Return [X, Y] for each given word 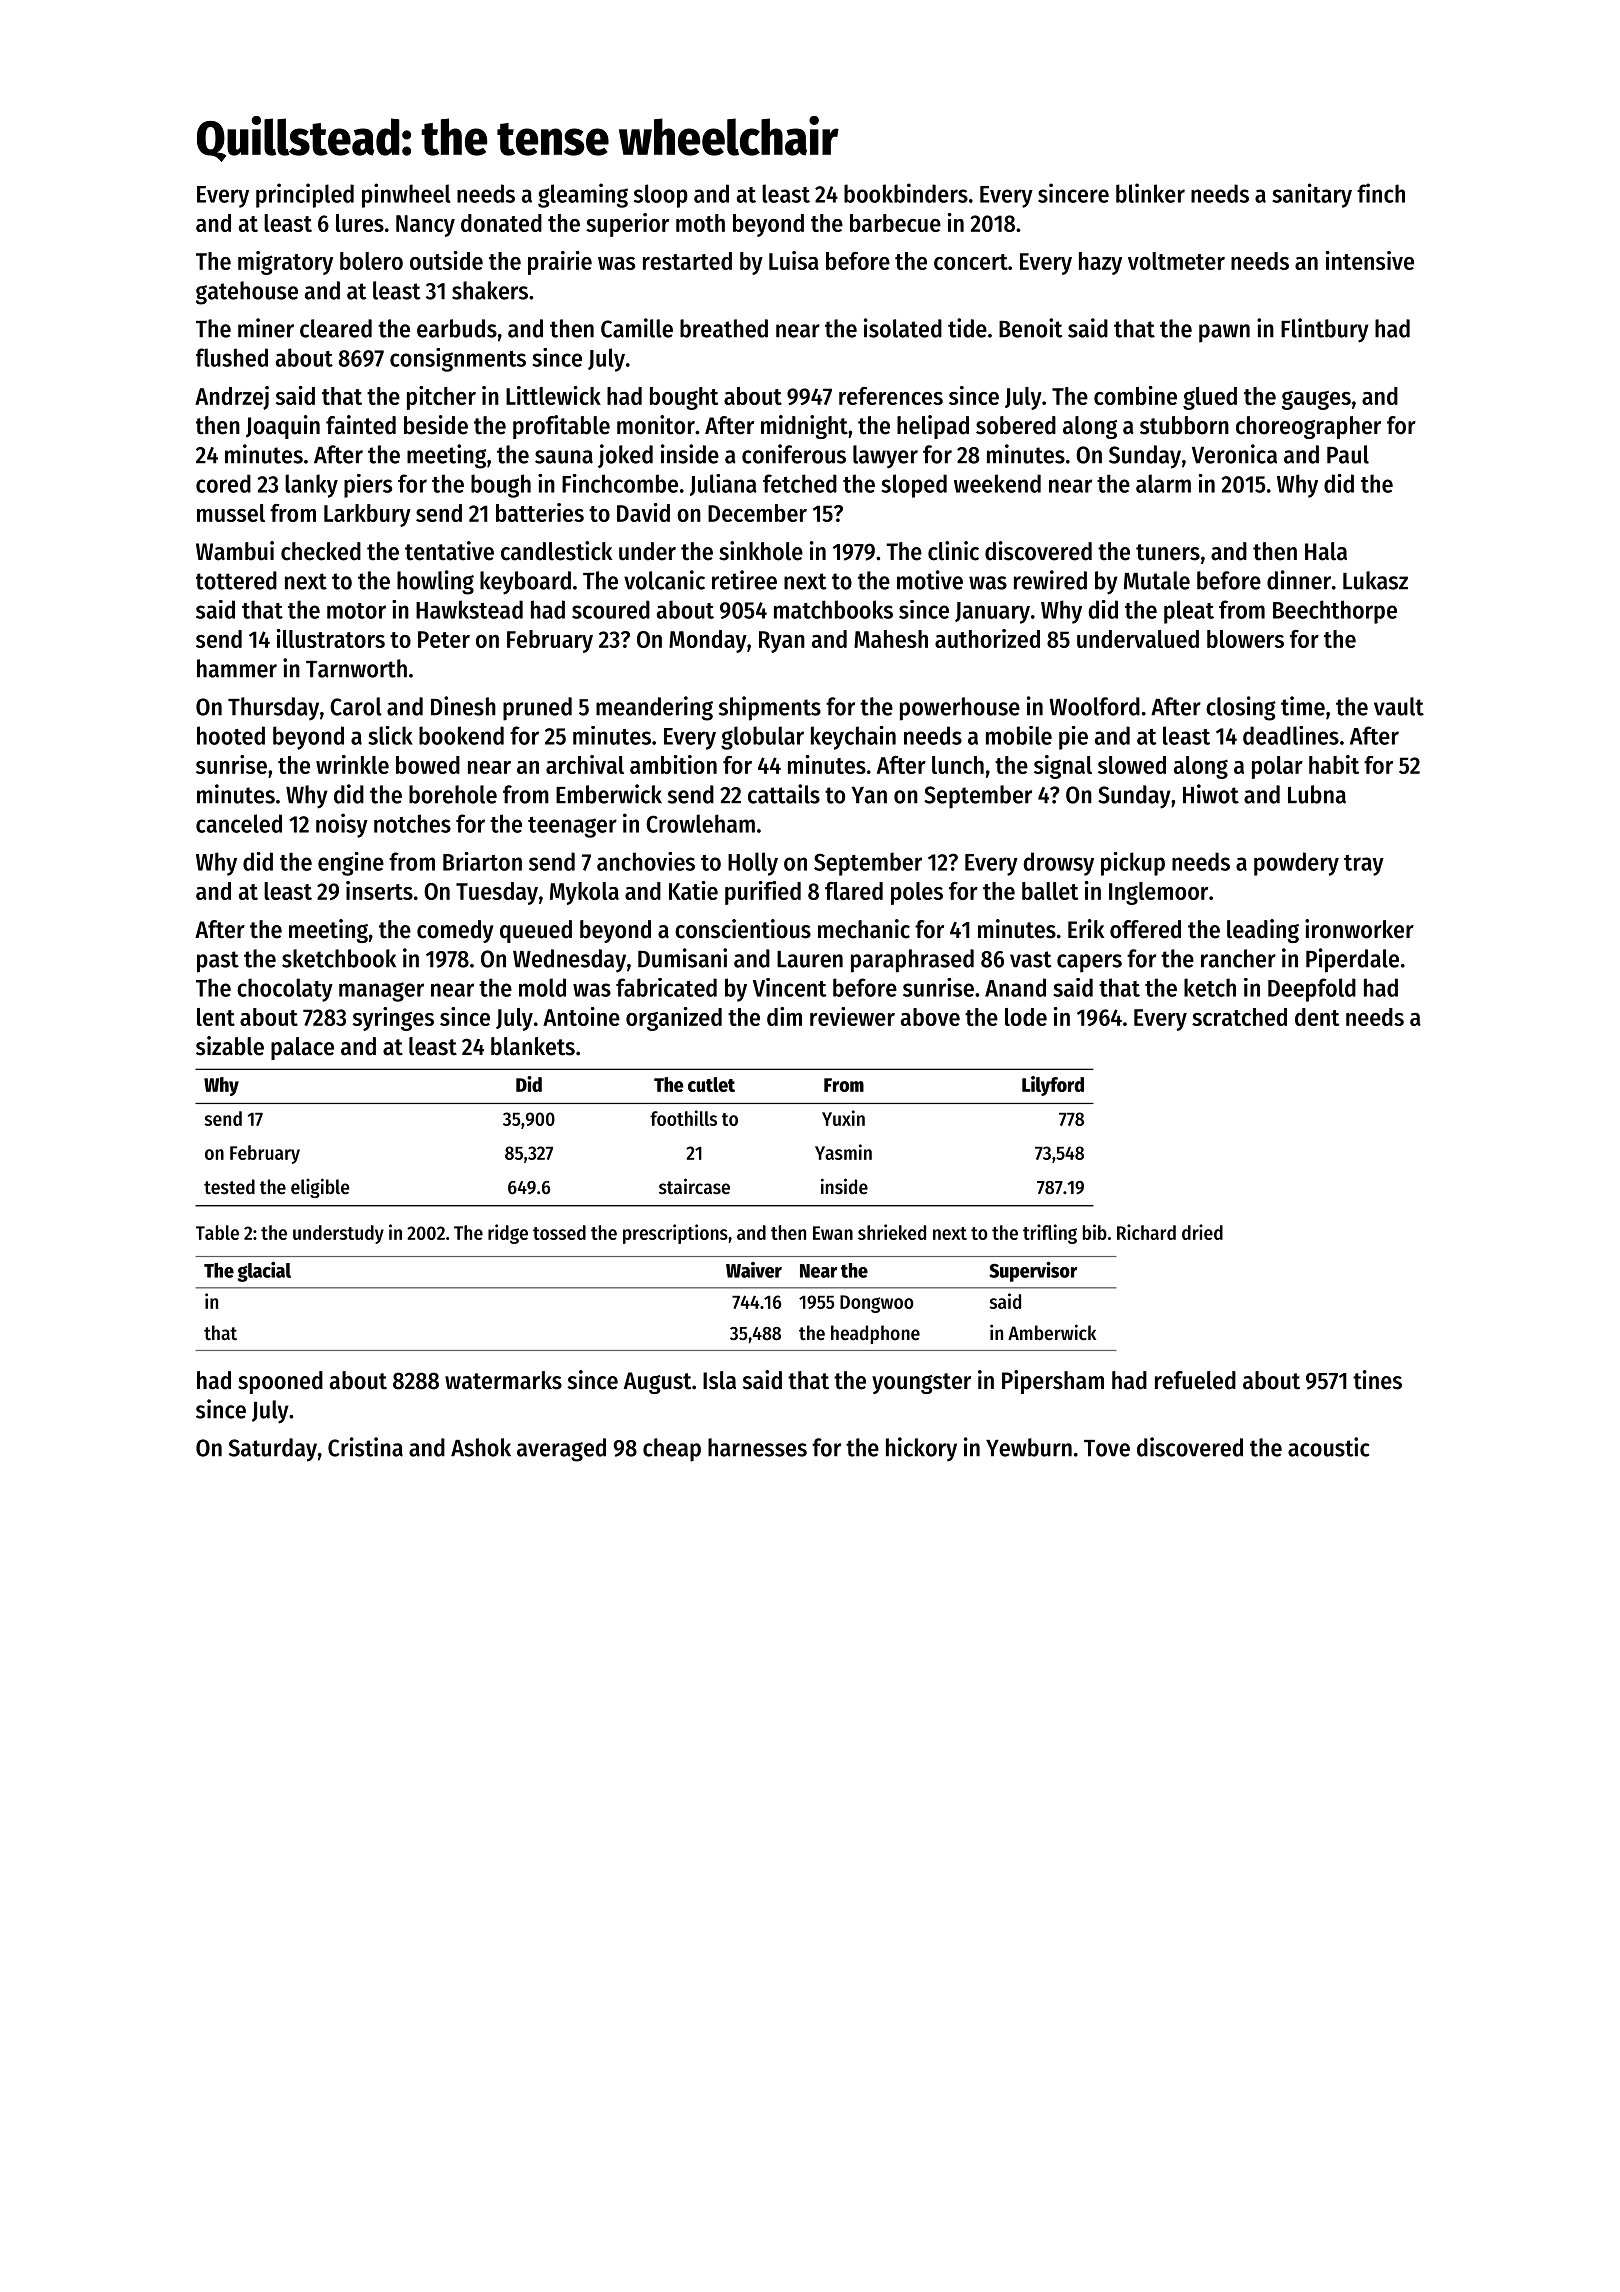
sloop [661, 196]
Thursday [273, 709]
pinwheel [406, 195]
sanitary [1312, 195]
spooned [280, 1382]
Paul [1348, 454]
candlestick [556, 551]
